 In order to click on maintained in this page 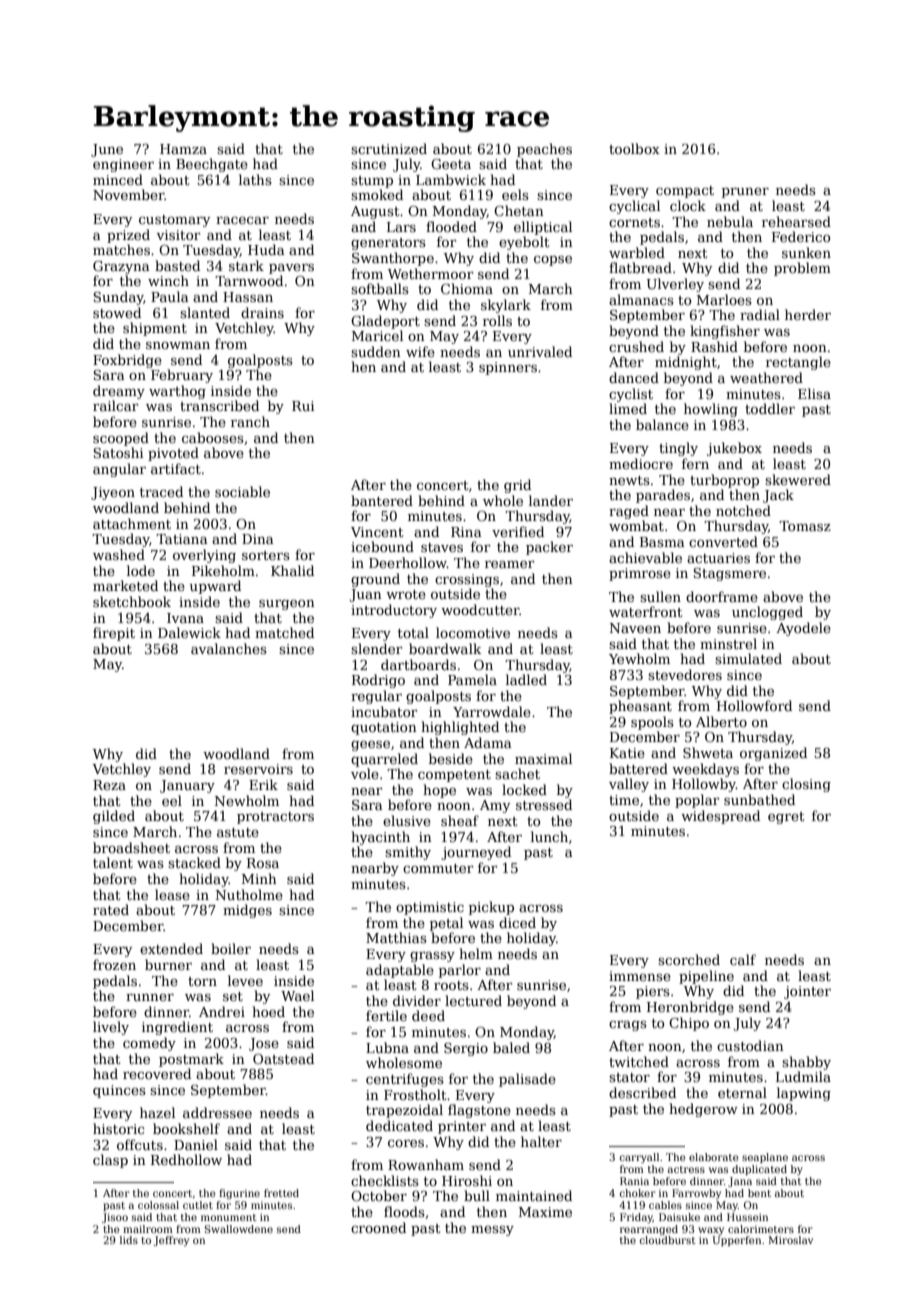, I will do `click(534, 1195)`.
